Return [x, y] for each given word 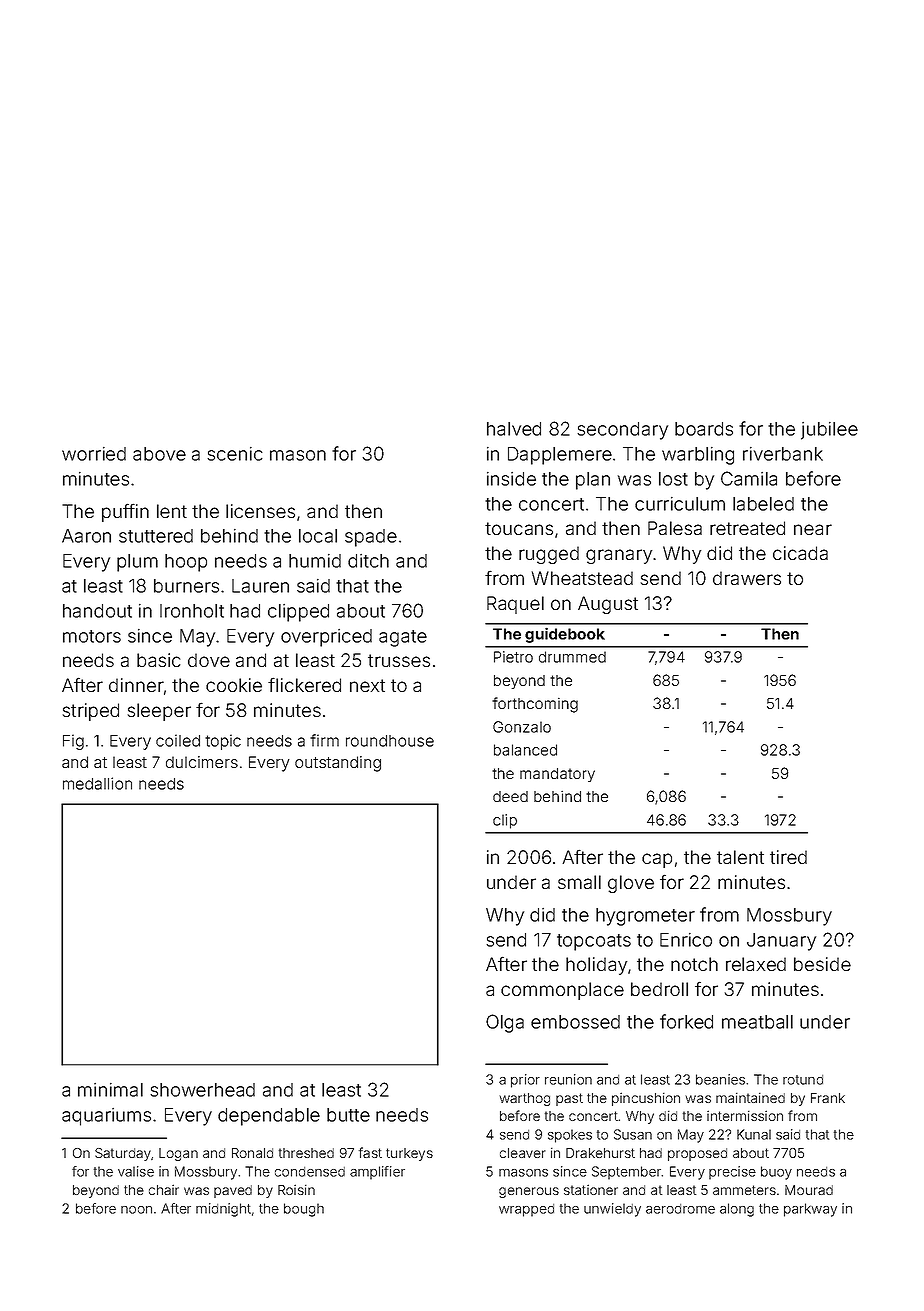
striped [91, 712]
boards [704, 429]
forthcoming [535, 705]
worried [94, 454]
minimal [110, 1090]
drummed [572, 657]
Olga [505, 1023]
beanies [720, 1079]
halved [514, 429]
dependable [269, 1117]
